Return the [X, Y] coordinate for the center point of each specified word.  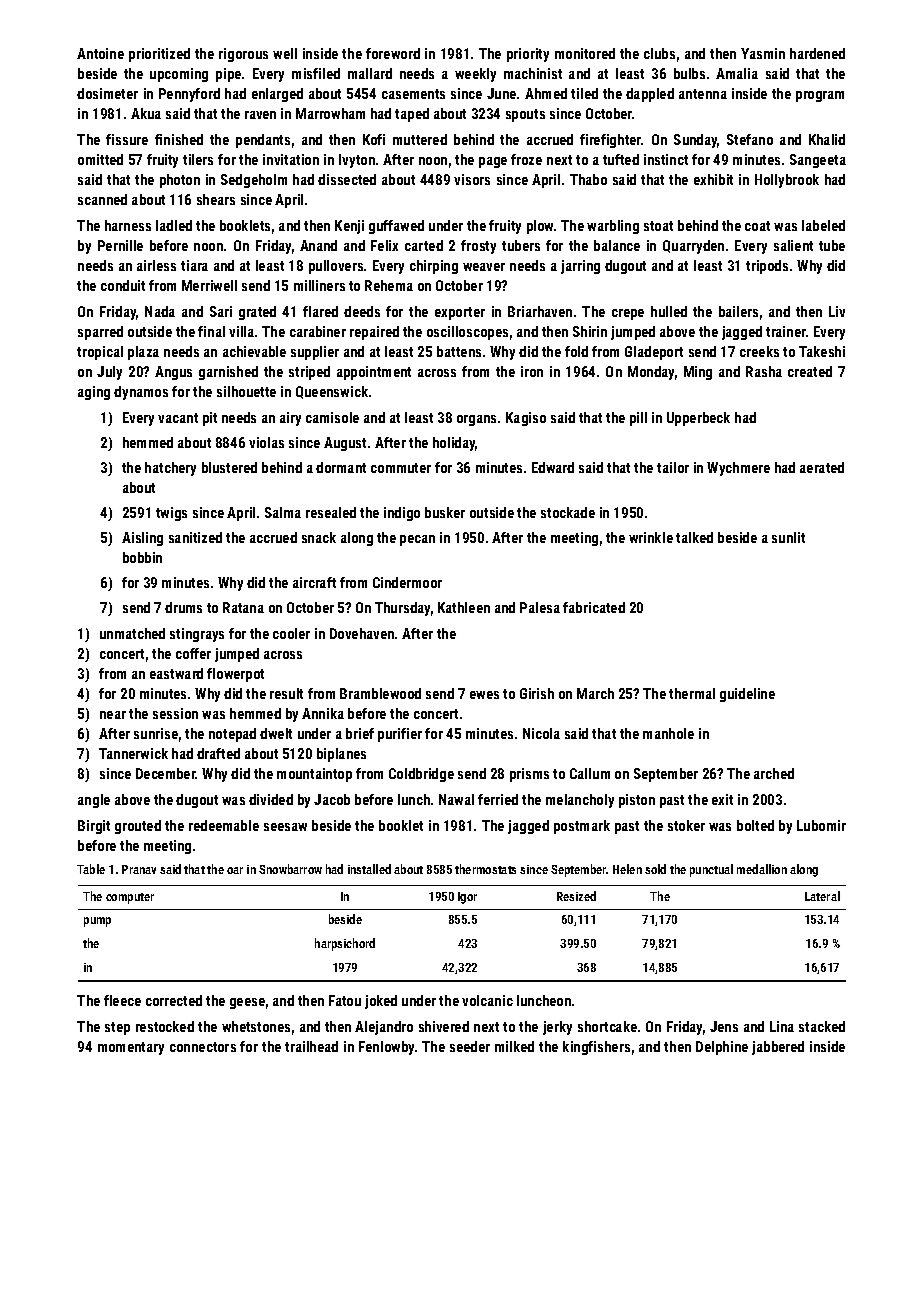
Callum [590, 773]
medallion [762, 869]
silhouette [246, 391]
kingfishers [596, 1048]
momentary [131, 1048]
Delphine [722, 1048]
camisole [332, 417]
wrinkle [651, 537]
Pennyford [189, 95]
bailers [738, 311]
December [166, 773]
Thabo [588, 179]
